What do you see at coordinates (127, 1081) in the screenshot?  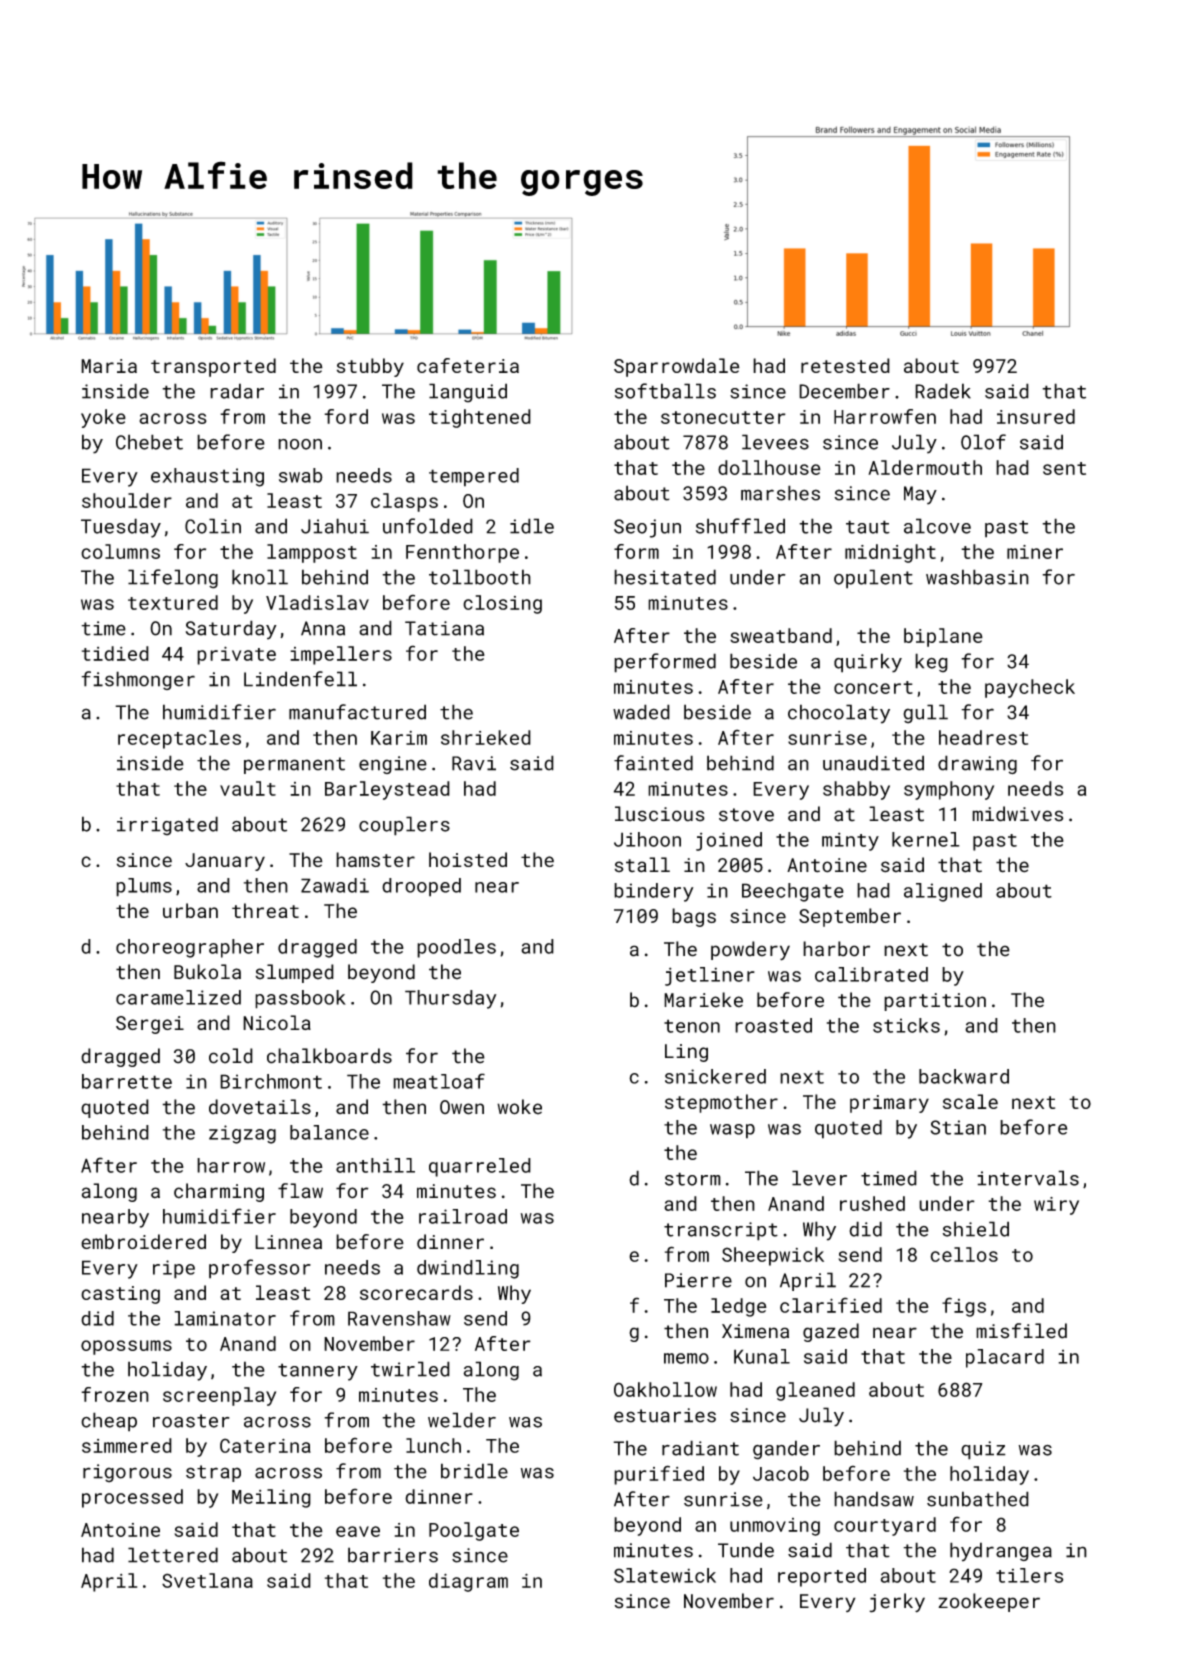 I see `barrette` at bounding box center [127, 1081].
